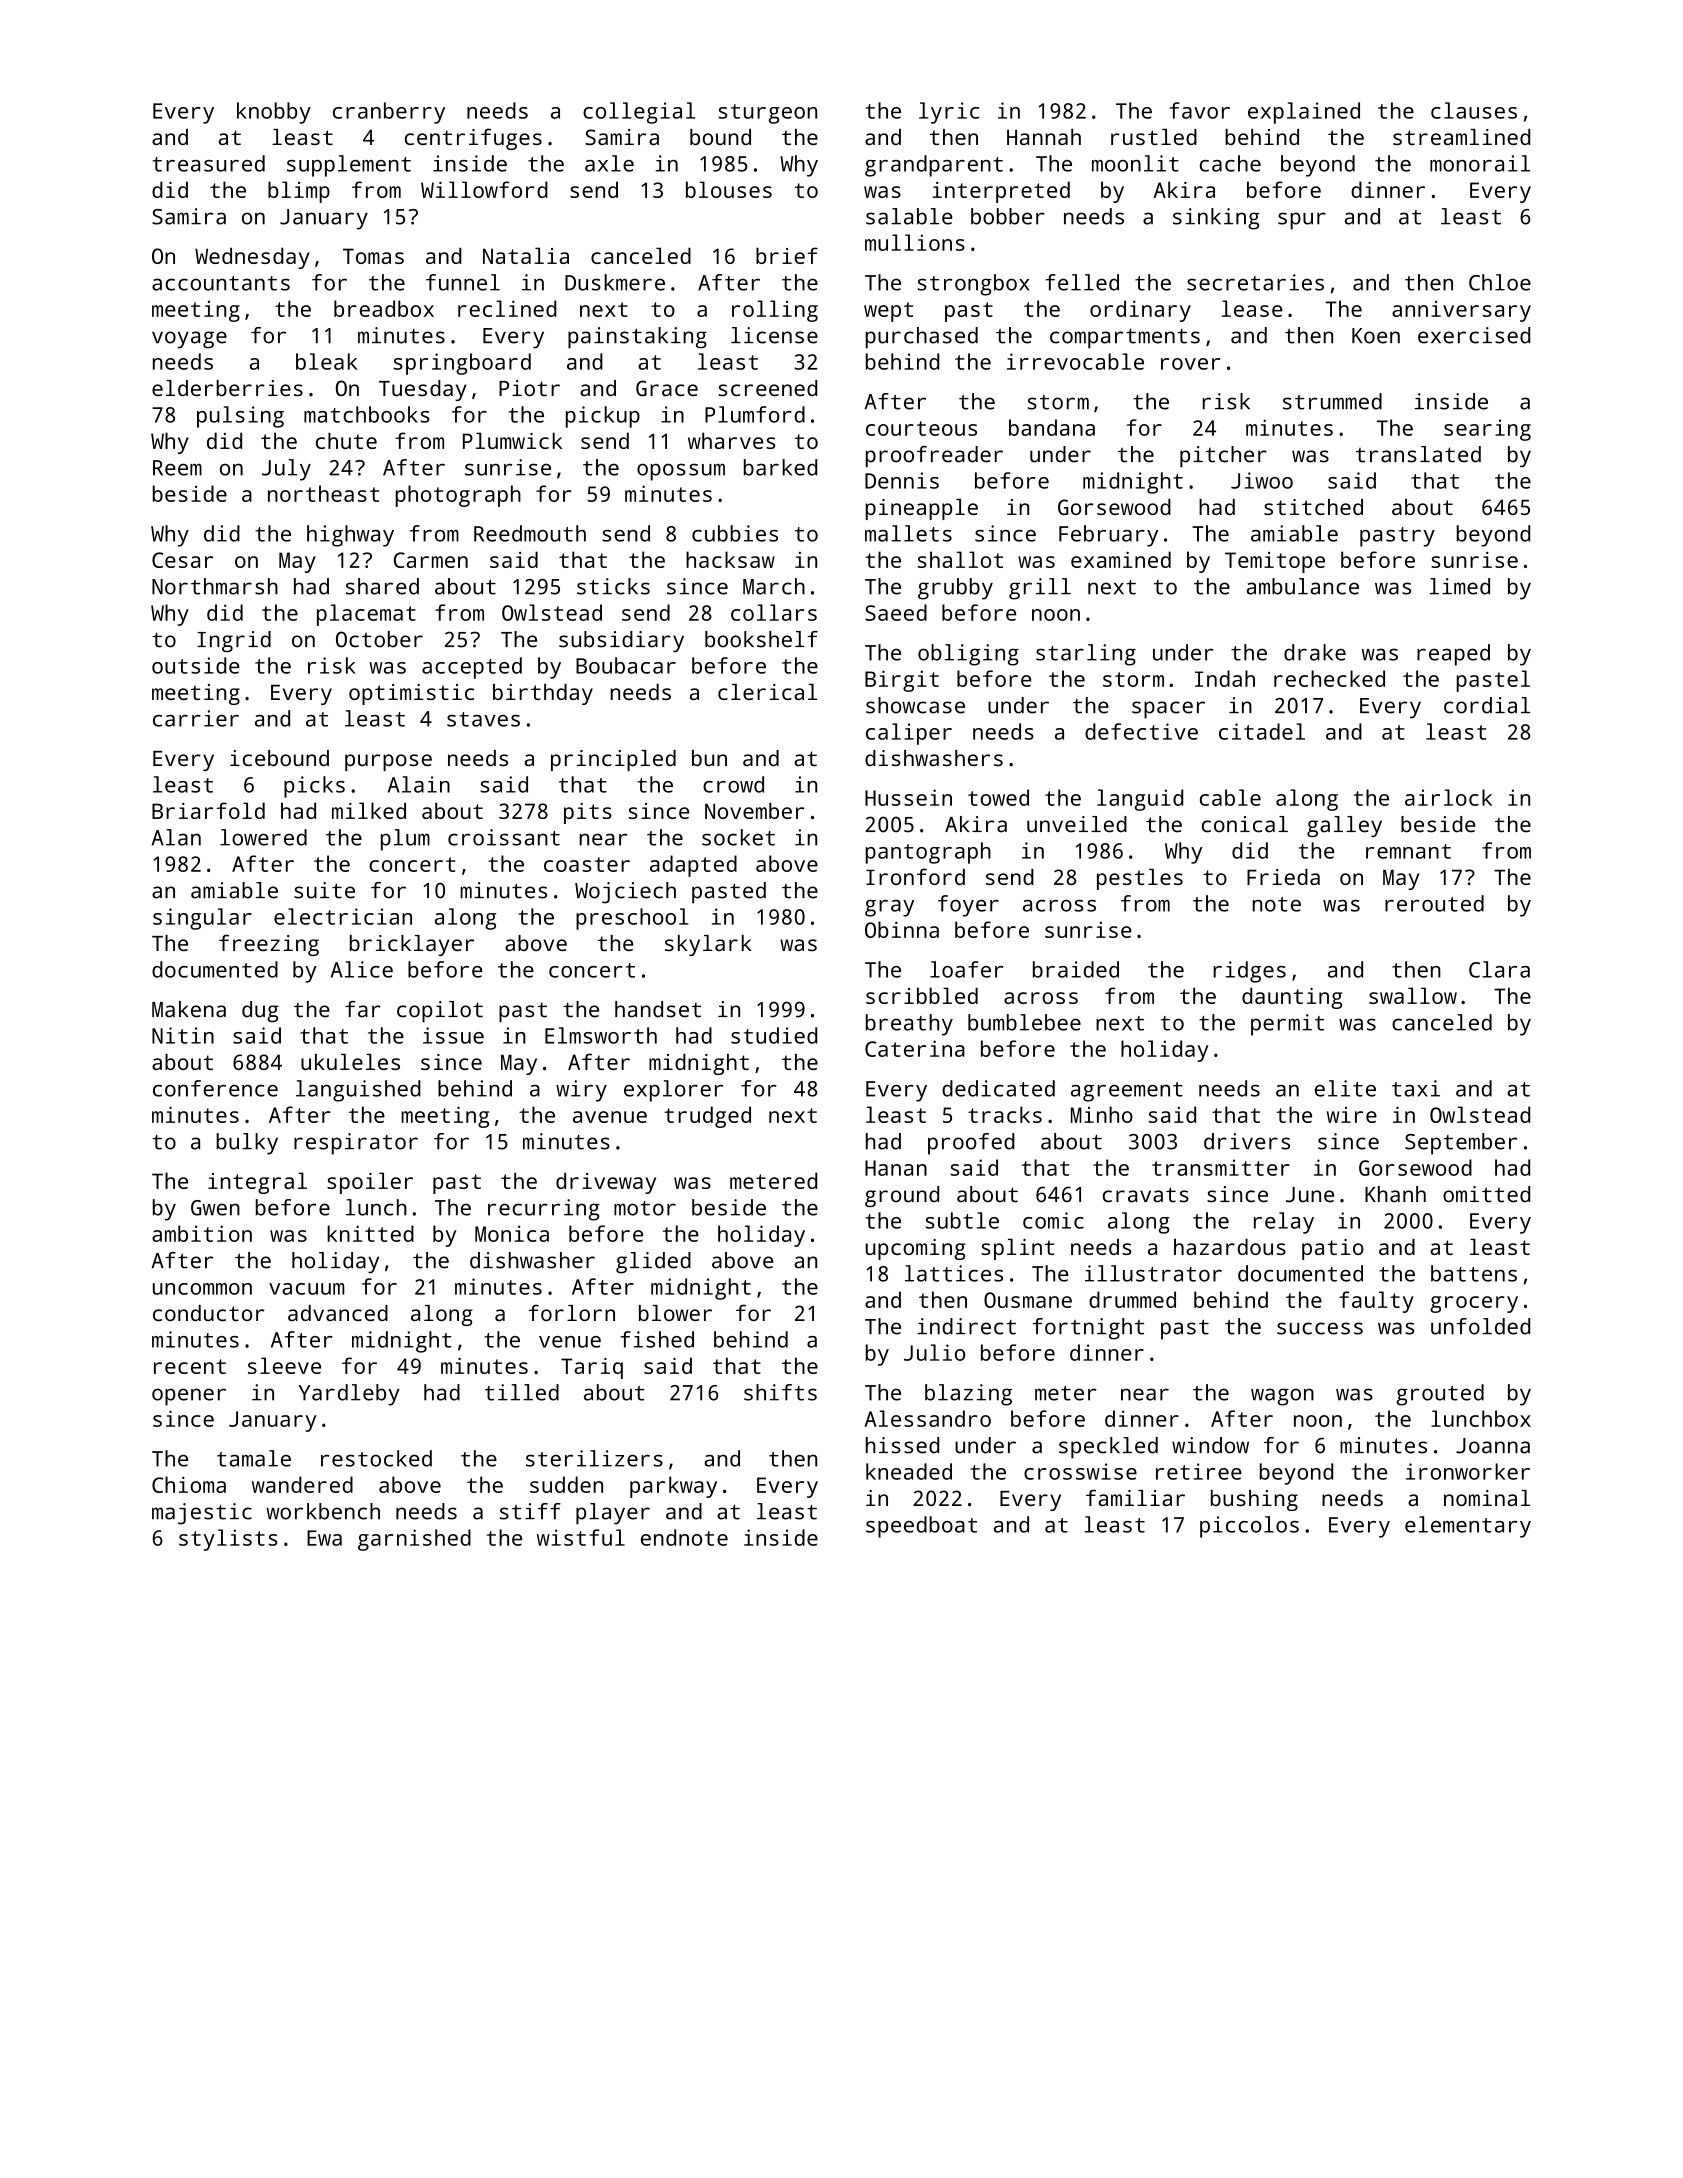  What do you see at coordinates (606, 1183) in the screenshot?
I see `driveway` at bounding box center [606, 1183].
